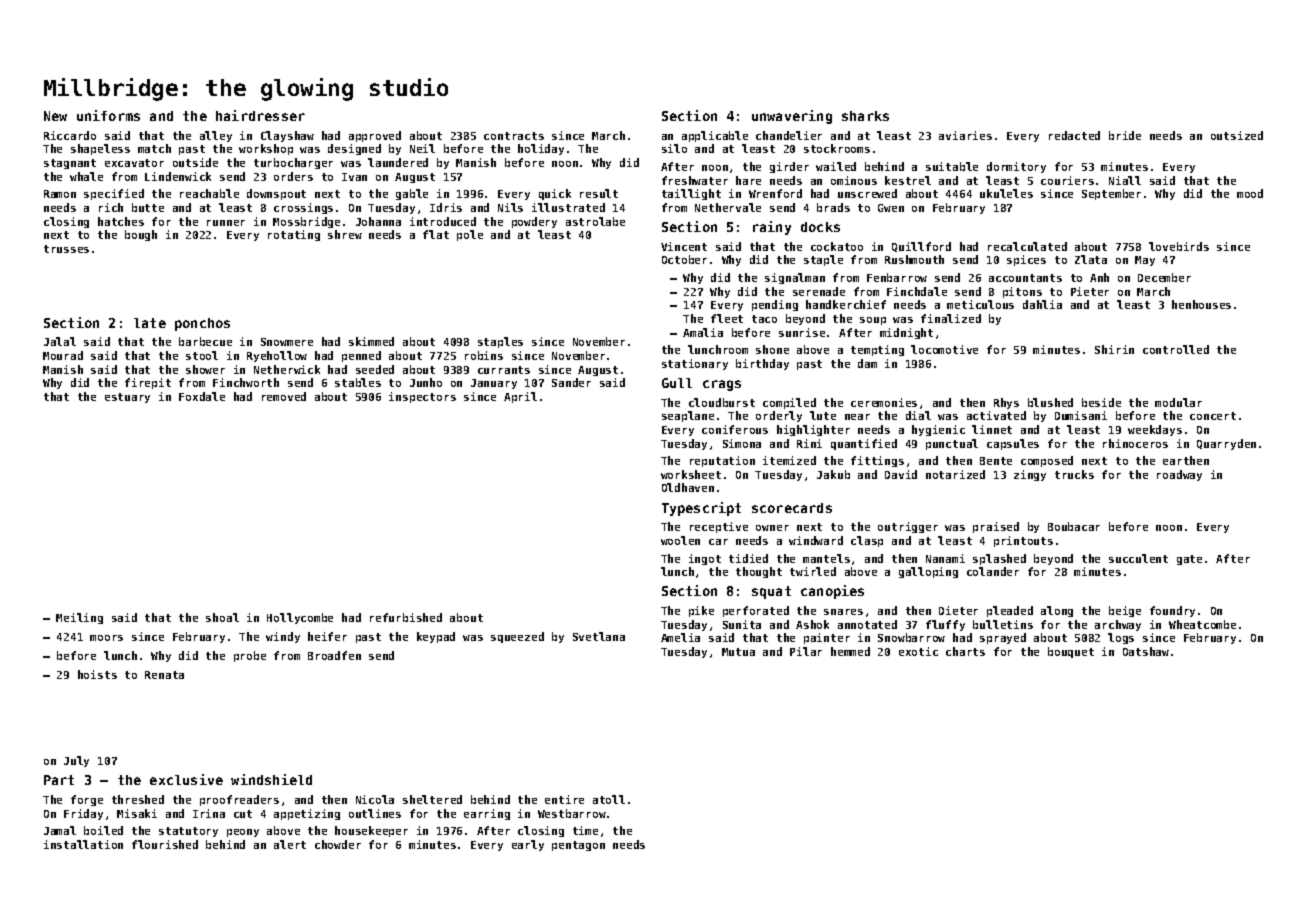 The image size is (1308, 924). What do you see at coordinates (578, 846) in the image?
I see `pentagon` at bounding box center [578, 846].
